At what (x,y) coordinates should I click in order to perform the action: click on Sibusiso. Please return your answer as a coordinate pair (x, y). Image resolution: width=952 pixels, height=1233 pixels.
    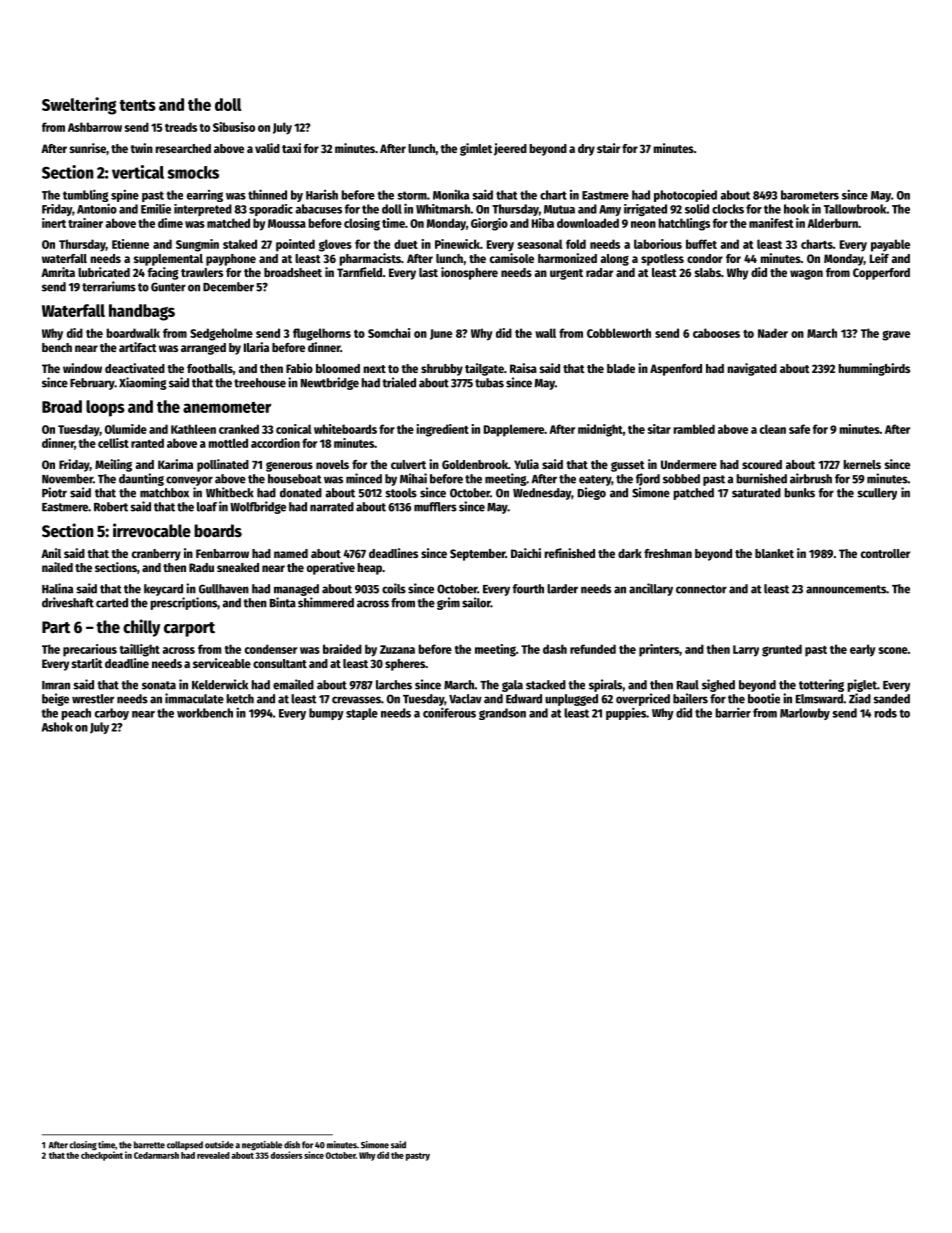
    Looking at the image, I should click on (234, 127).
